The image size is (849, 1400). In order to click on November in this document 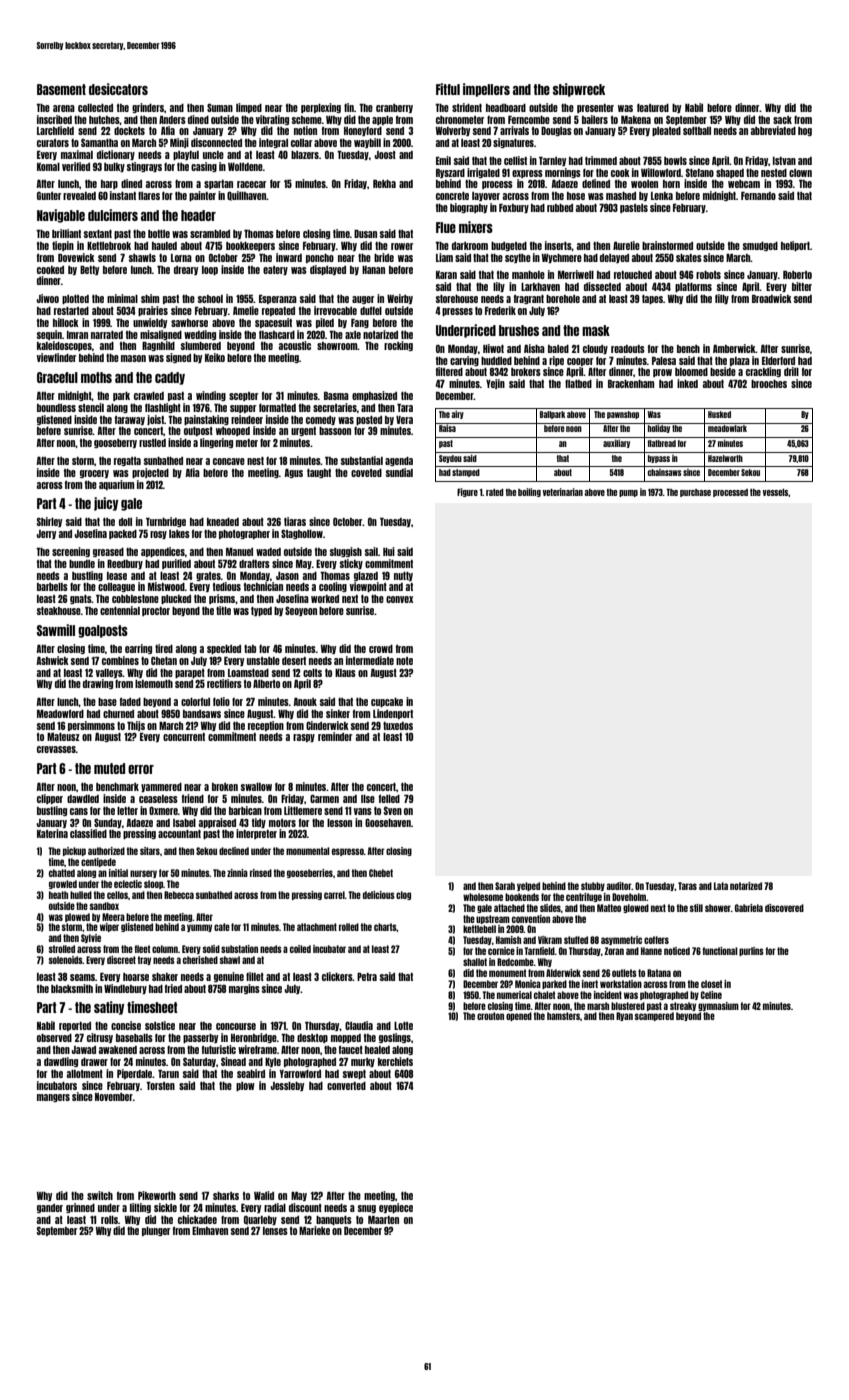, I will do `click(114, 1097)`.
